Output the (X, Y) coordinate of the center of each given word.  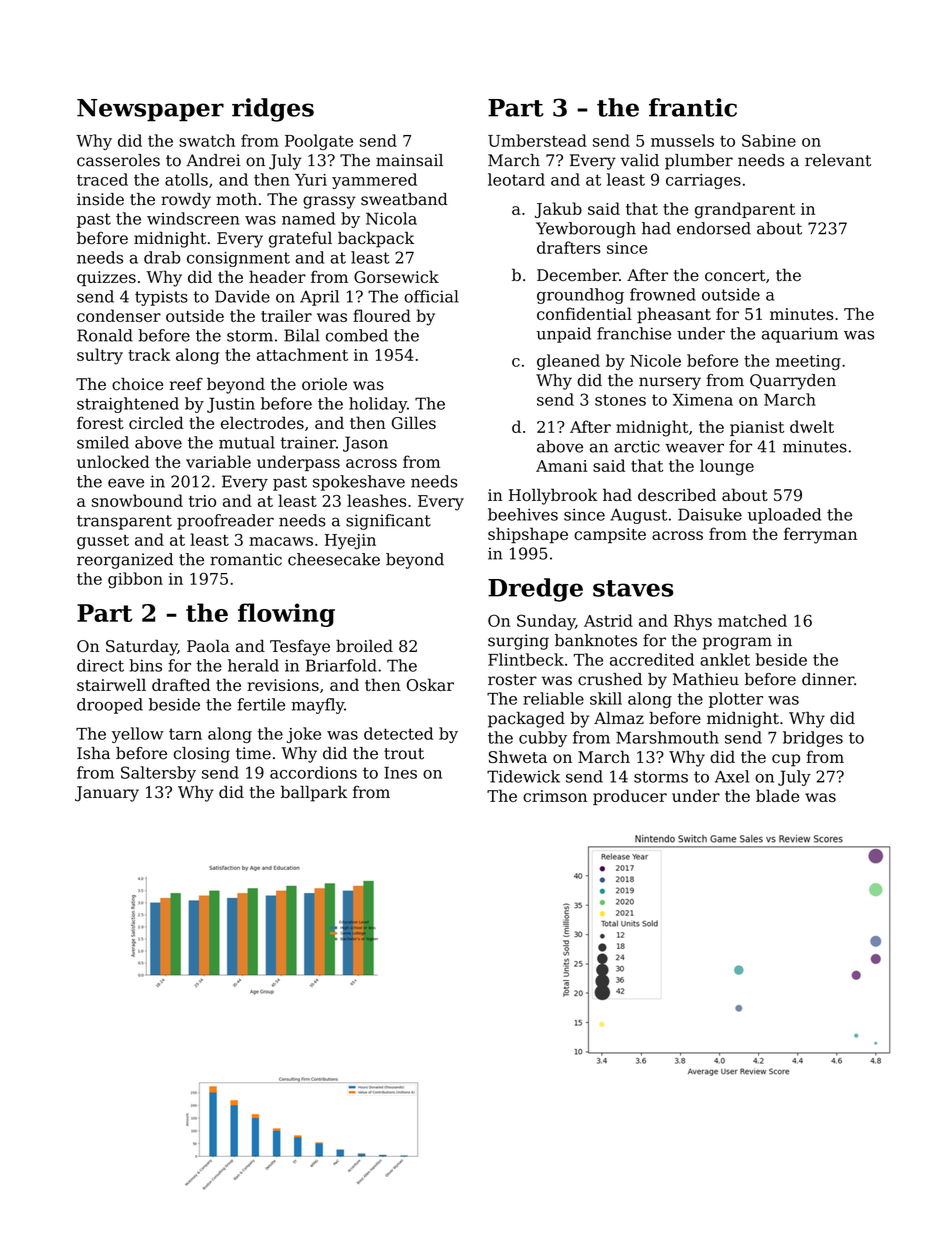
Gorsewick (396, 276)
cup (786, 760)
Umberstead (537, 140)
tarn (185, 734)
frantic (693, 107)
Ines (400, 773)
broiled (364, 646)
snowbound (137, 500)
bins (145, 665)
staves (633, 588)
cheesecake (334, 559)
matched (752, 620)
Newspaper (150, 110)
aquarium (800, 335)
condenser (119, 315)
